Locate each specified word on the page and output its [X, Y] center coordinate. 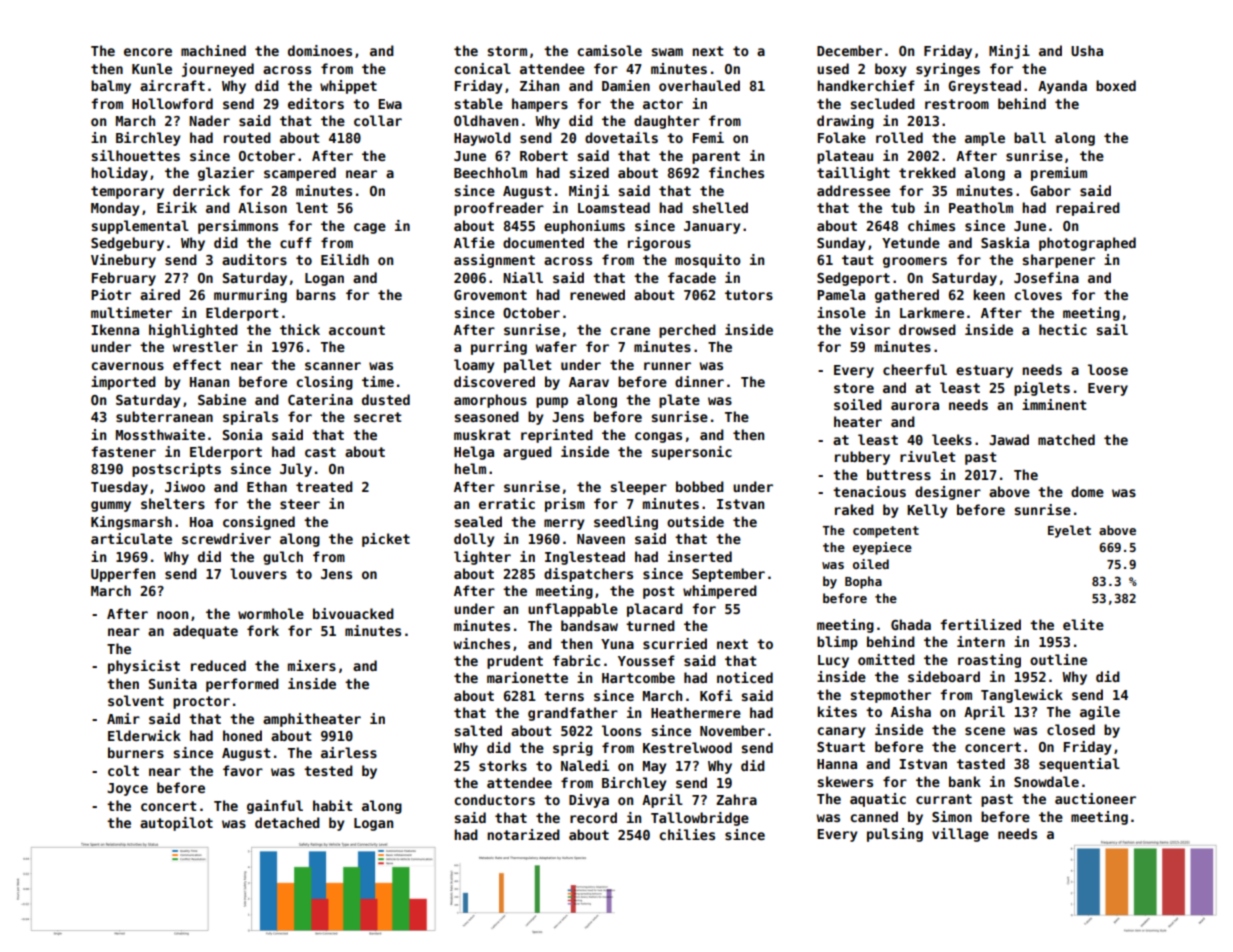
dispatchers [588, 575]
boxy [890, 70]
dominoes [320, 50]
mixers [312, 665]
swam [667, 52]
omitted [886, 659]
